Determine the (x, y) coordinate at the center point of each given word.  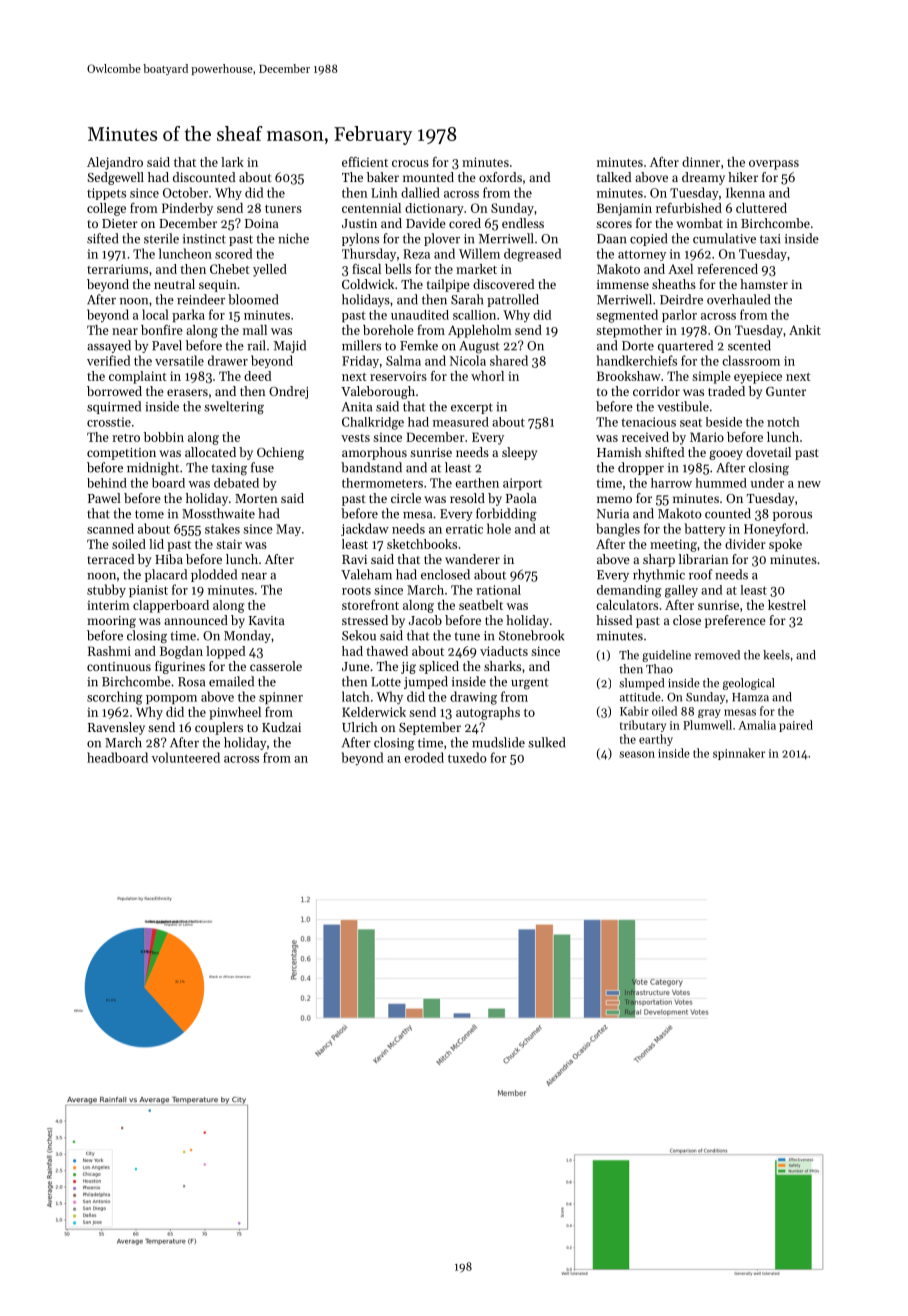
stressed (365, 620)
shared (509, 360)
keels (776, 655)
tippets (106, 194)
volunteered (186, 757)
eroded (424, 757)
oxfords (500, 177)
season (637, 754)
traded (726, 391)
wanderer (472, 559)
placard (166, 575)
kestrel (787, 605)
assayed (109, 346)
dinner (701, 162)
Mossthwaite (218, 513)
